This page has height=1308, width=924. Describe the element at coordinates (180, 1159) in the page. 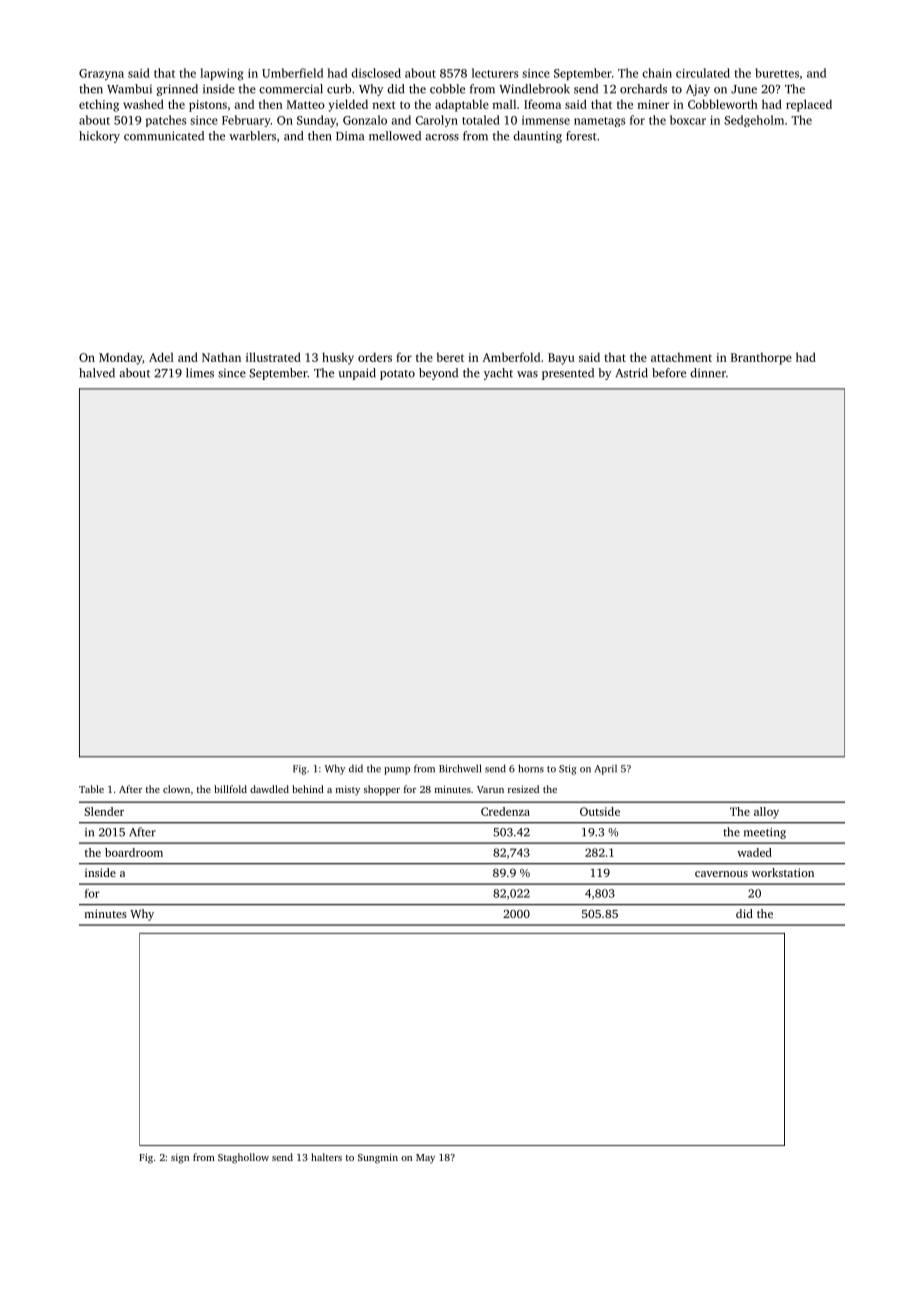

I see `sign` at that location.
